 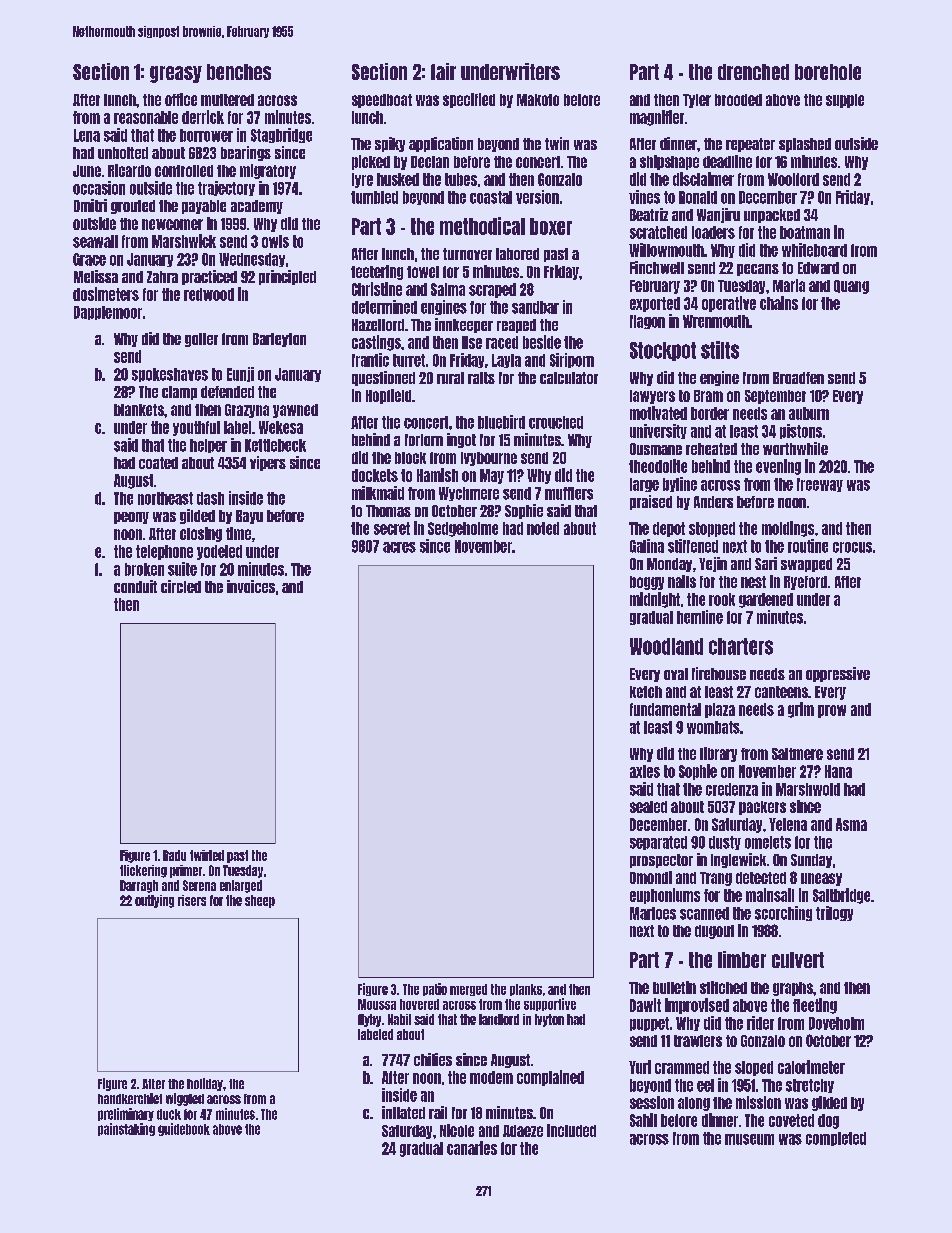 I want to click on dockets, so click(x=375, y=475).
